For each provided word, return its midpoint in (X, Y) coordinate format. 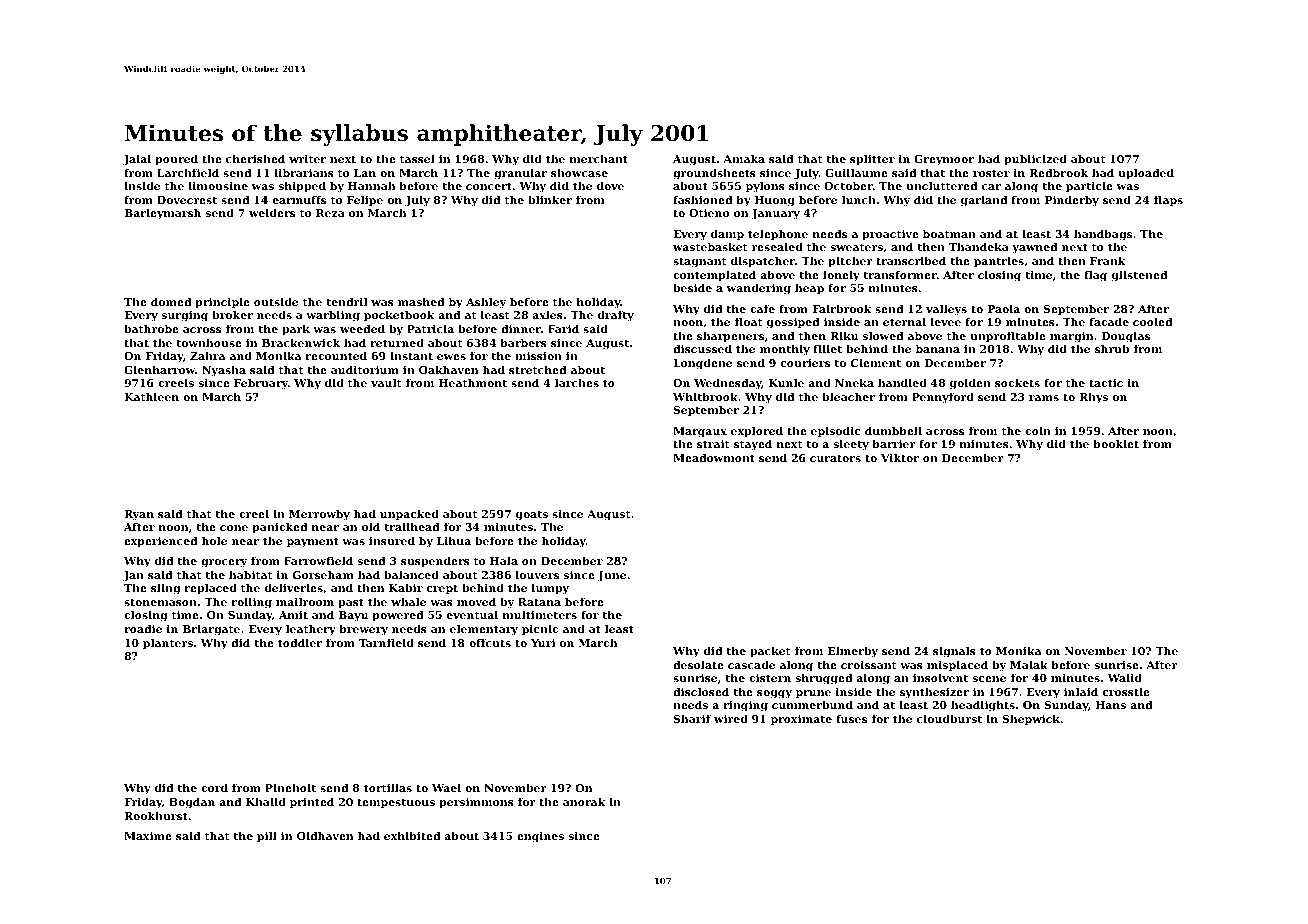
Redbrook (1058, 172)
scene (989, 679)
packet (770, 652)
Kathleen (151, 396)
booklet (1116, 443)
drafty (616, 316)
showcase (579, 172)
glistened (1139, 276)
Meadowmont (714, 457)
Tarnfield (386, 642)
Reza (330, 213)
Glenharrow (159, 369)
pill (267, 837)
